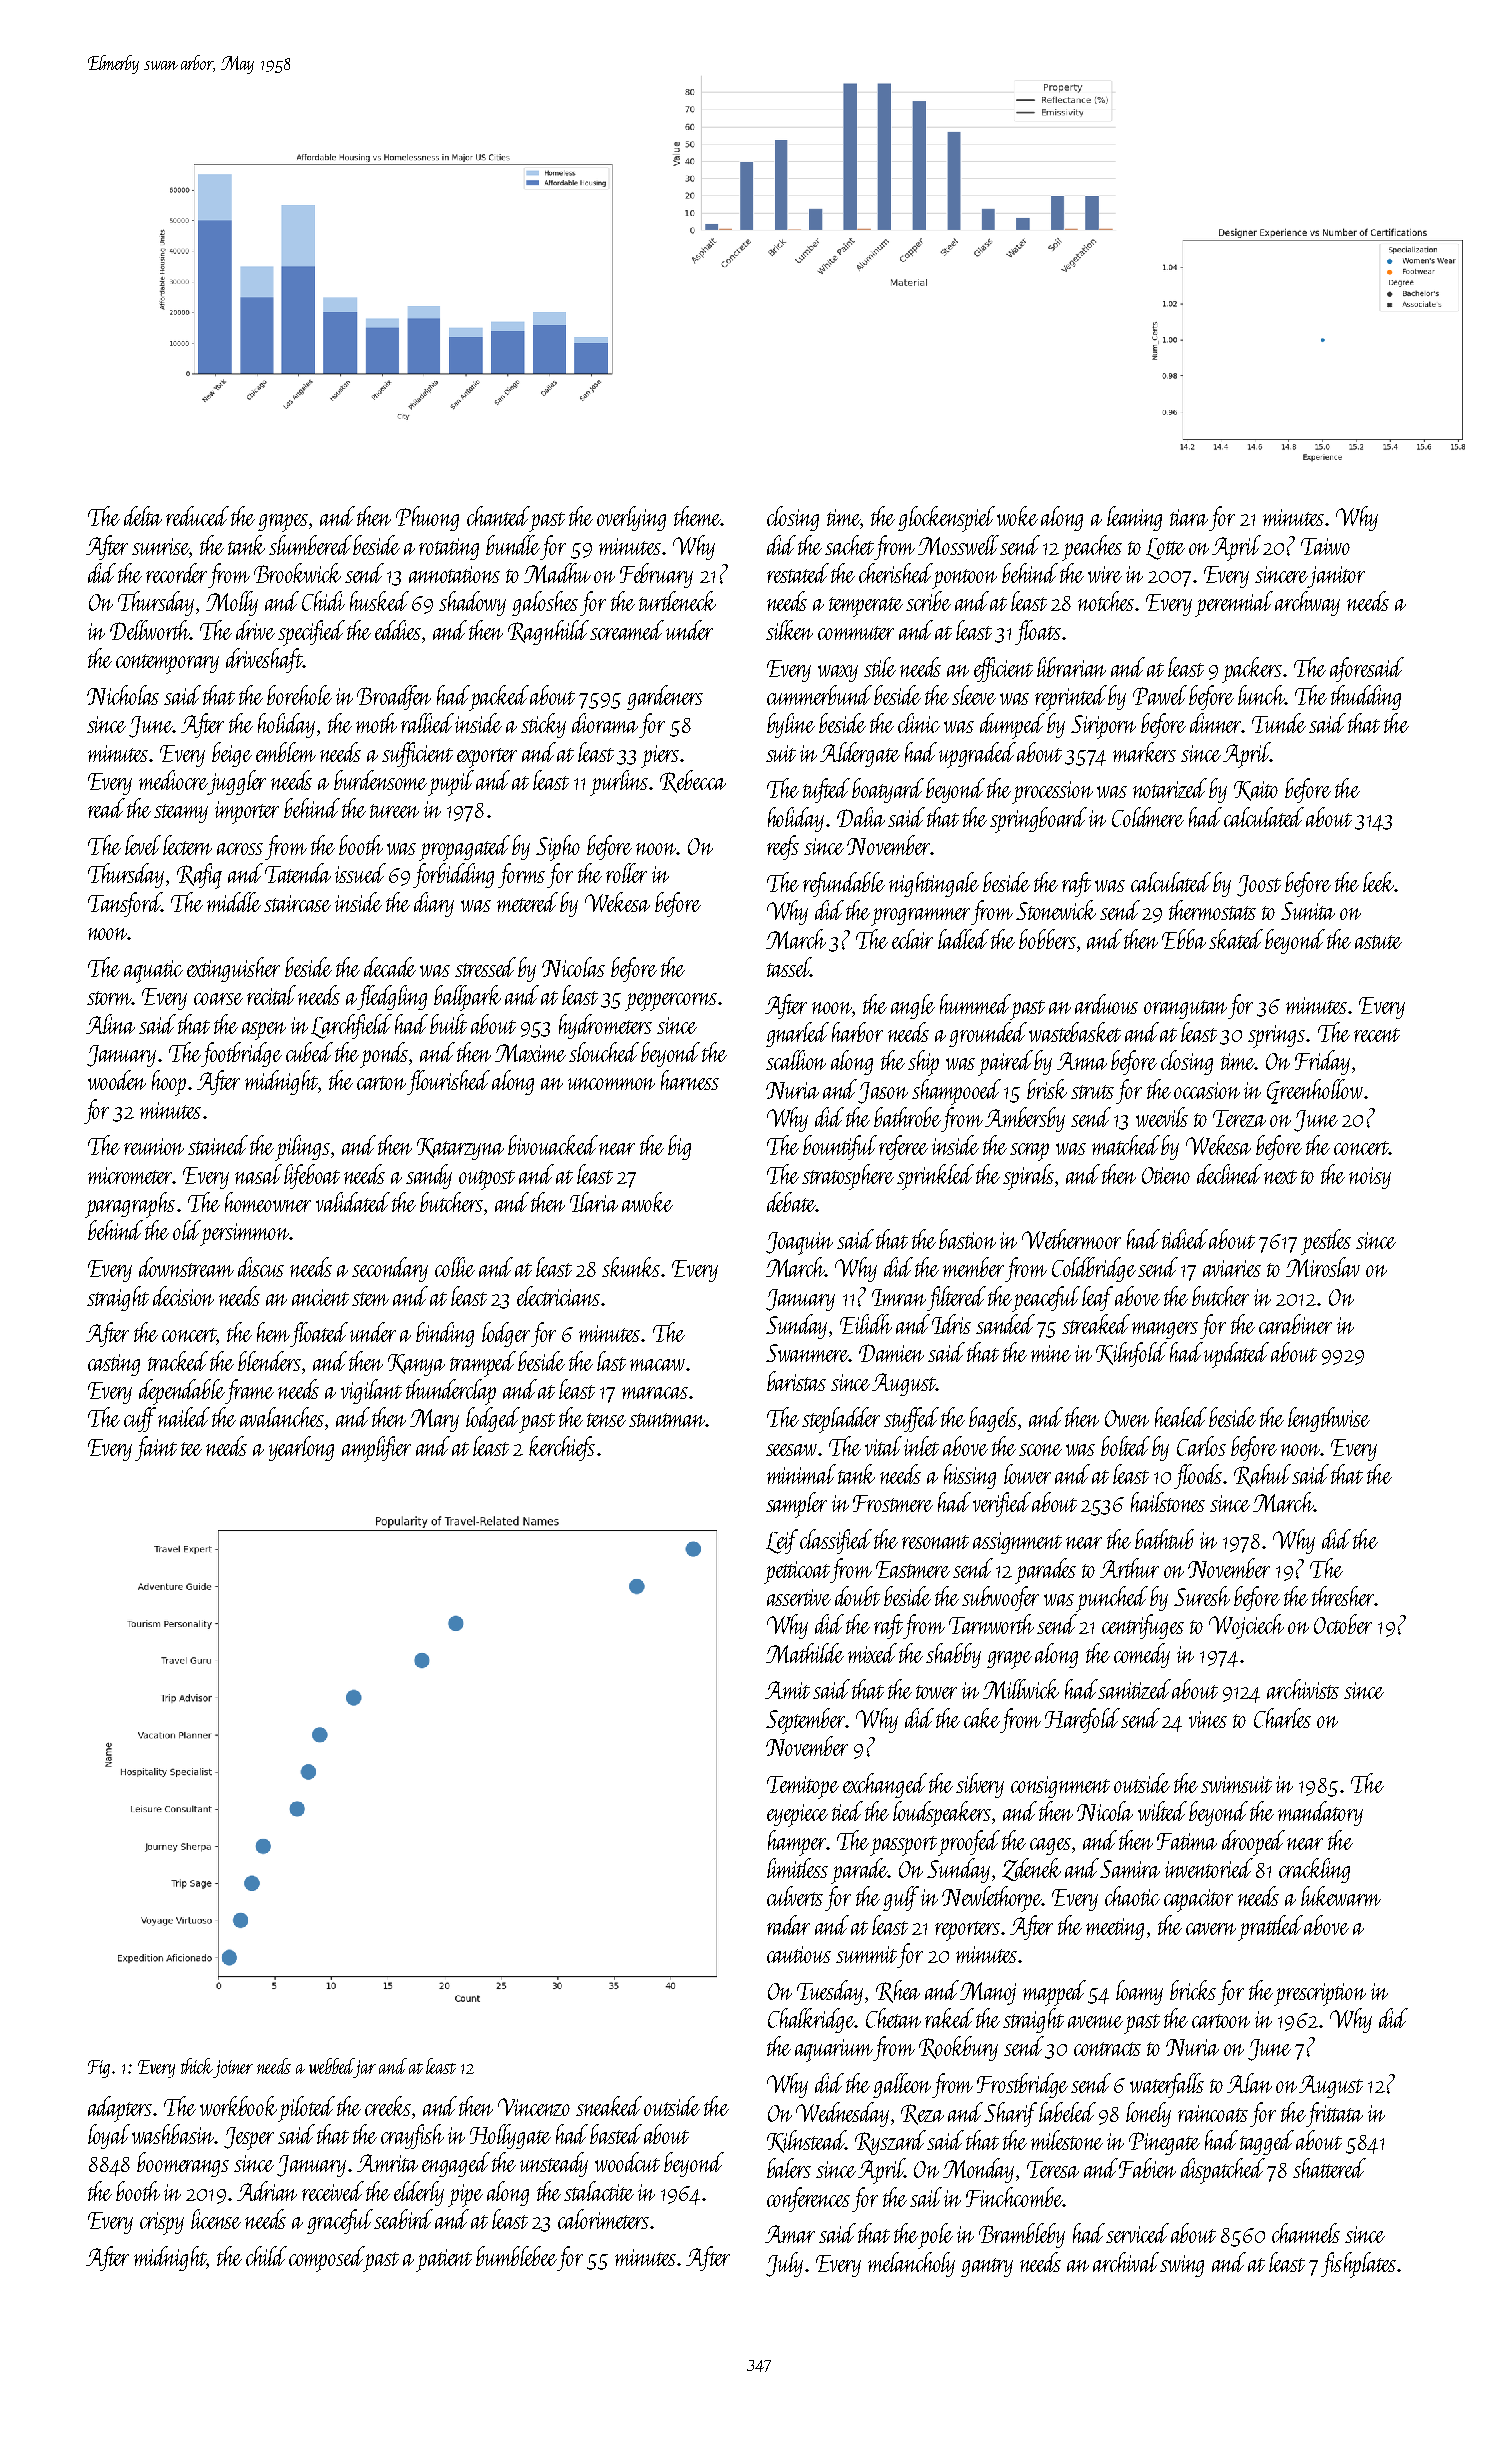 This image has height=2464, width=1496. Describe the element at coordinates (156, 1448) in the image. I see `faint` at that location.
